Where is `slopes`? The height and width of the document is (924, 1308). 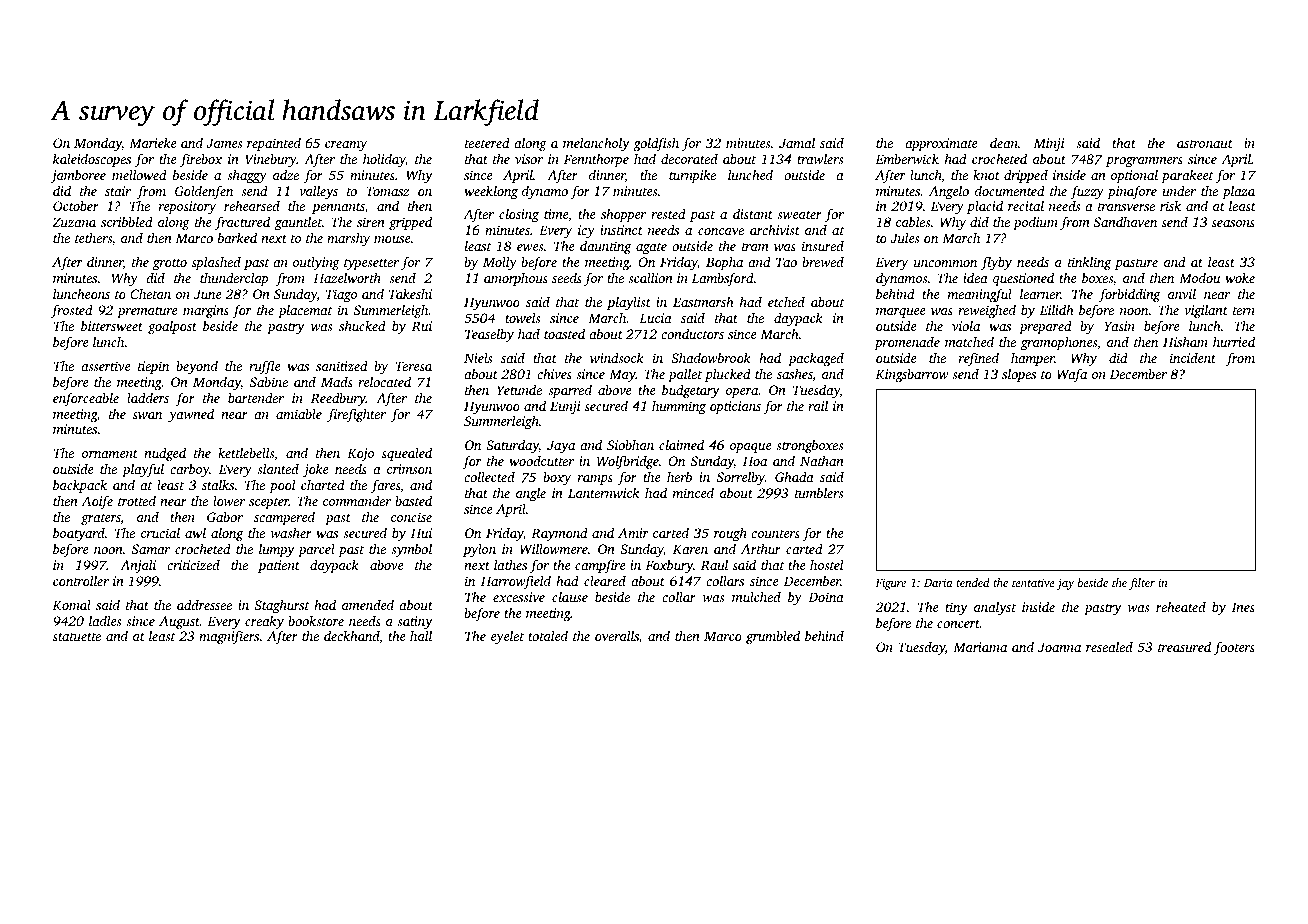 slopes is located at coordinates (1019, 375).
